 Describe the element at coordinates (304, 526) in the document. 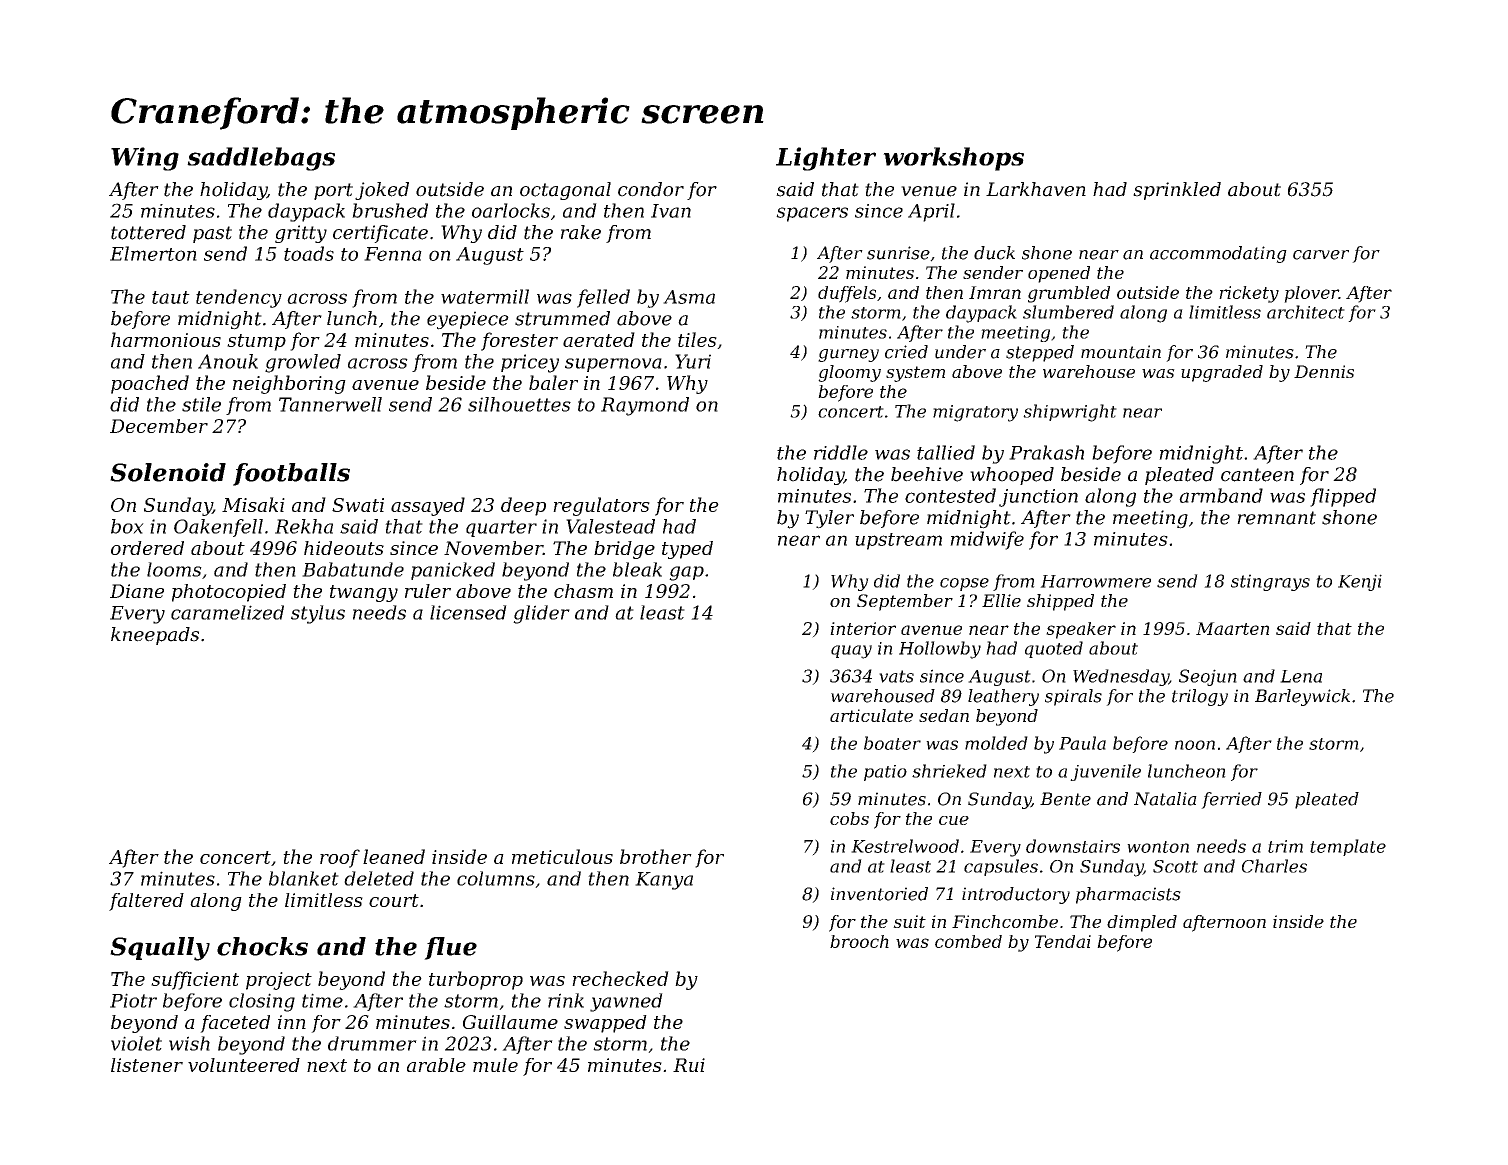

I see `Rekha` at that location.
